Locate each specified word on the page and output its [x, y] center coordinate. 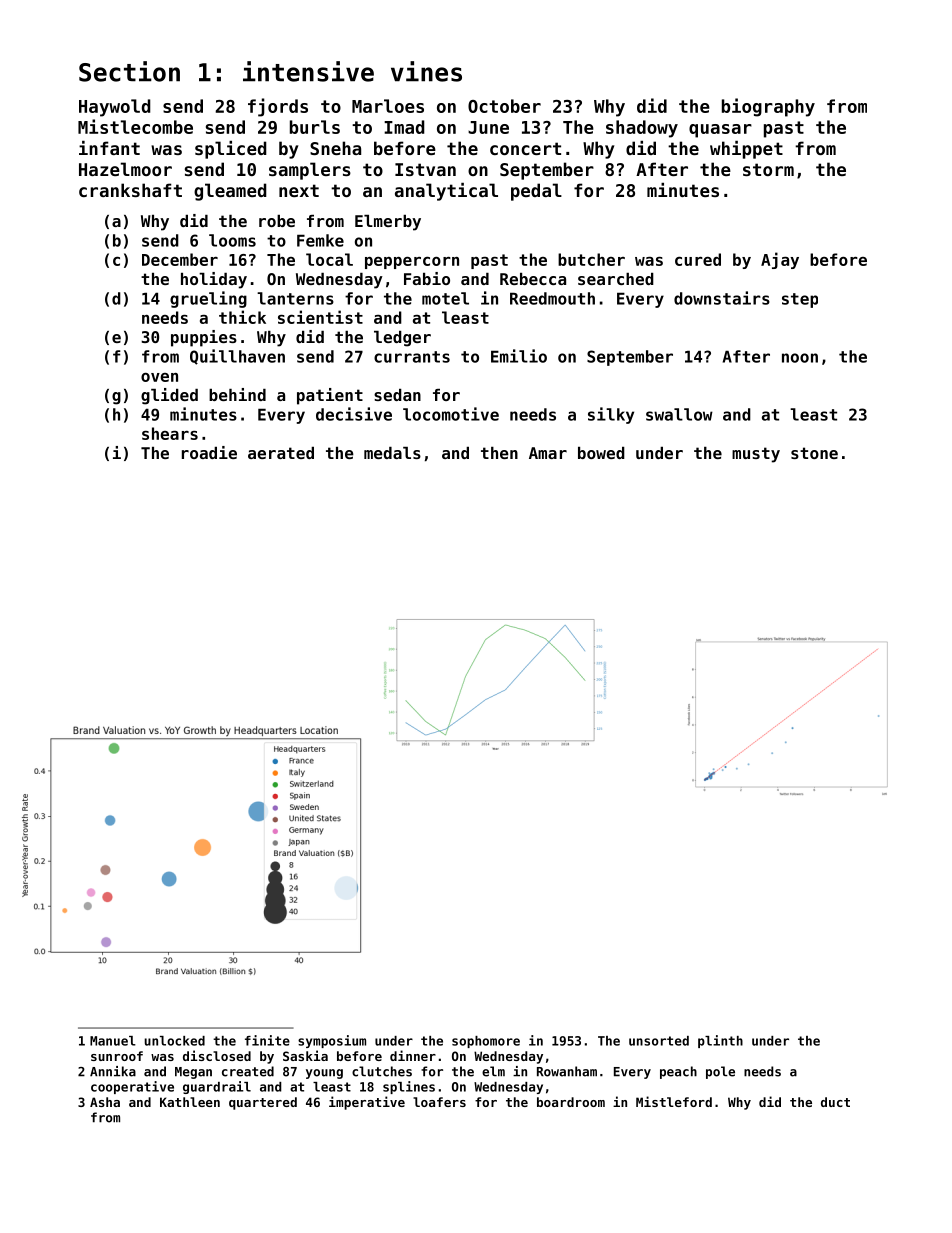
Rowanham [567, 1071]
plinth [720, 1041]
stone [814, 453]
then [499, 453]
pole [720, 1072]
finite [267, 1040]
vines [426, 71]
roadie [209, 452]
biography [768, 107]
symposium [332, 1041]
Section [129, 71]
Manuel [113, 1041]
